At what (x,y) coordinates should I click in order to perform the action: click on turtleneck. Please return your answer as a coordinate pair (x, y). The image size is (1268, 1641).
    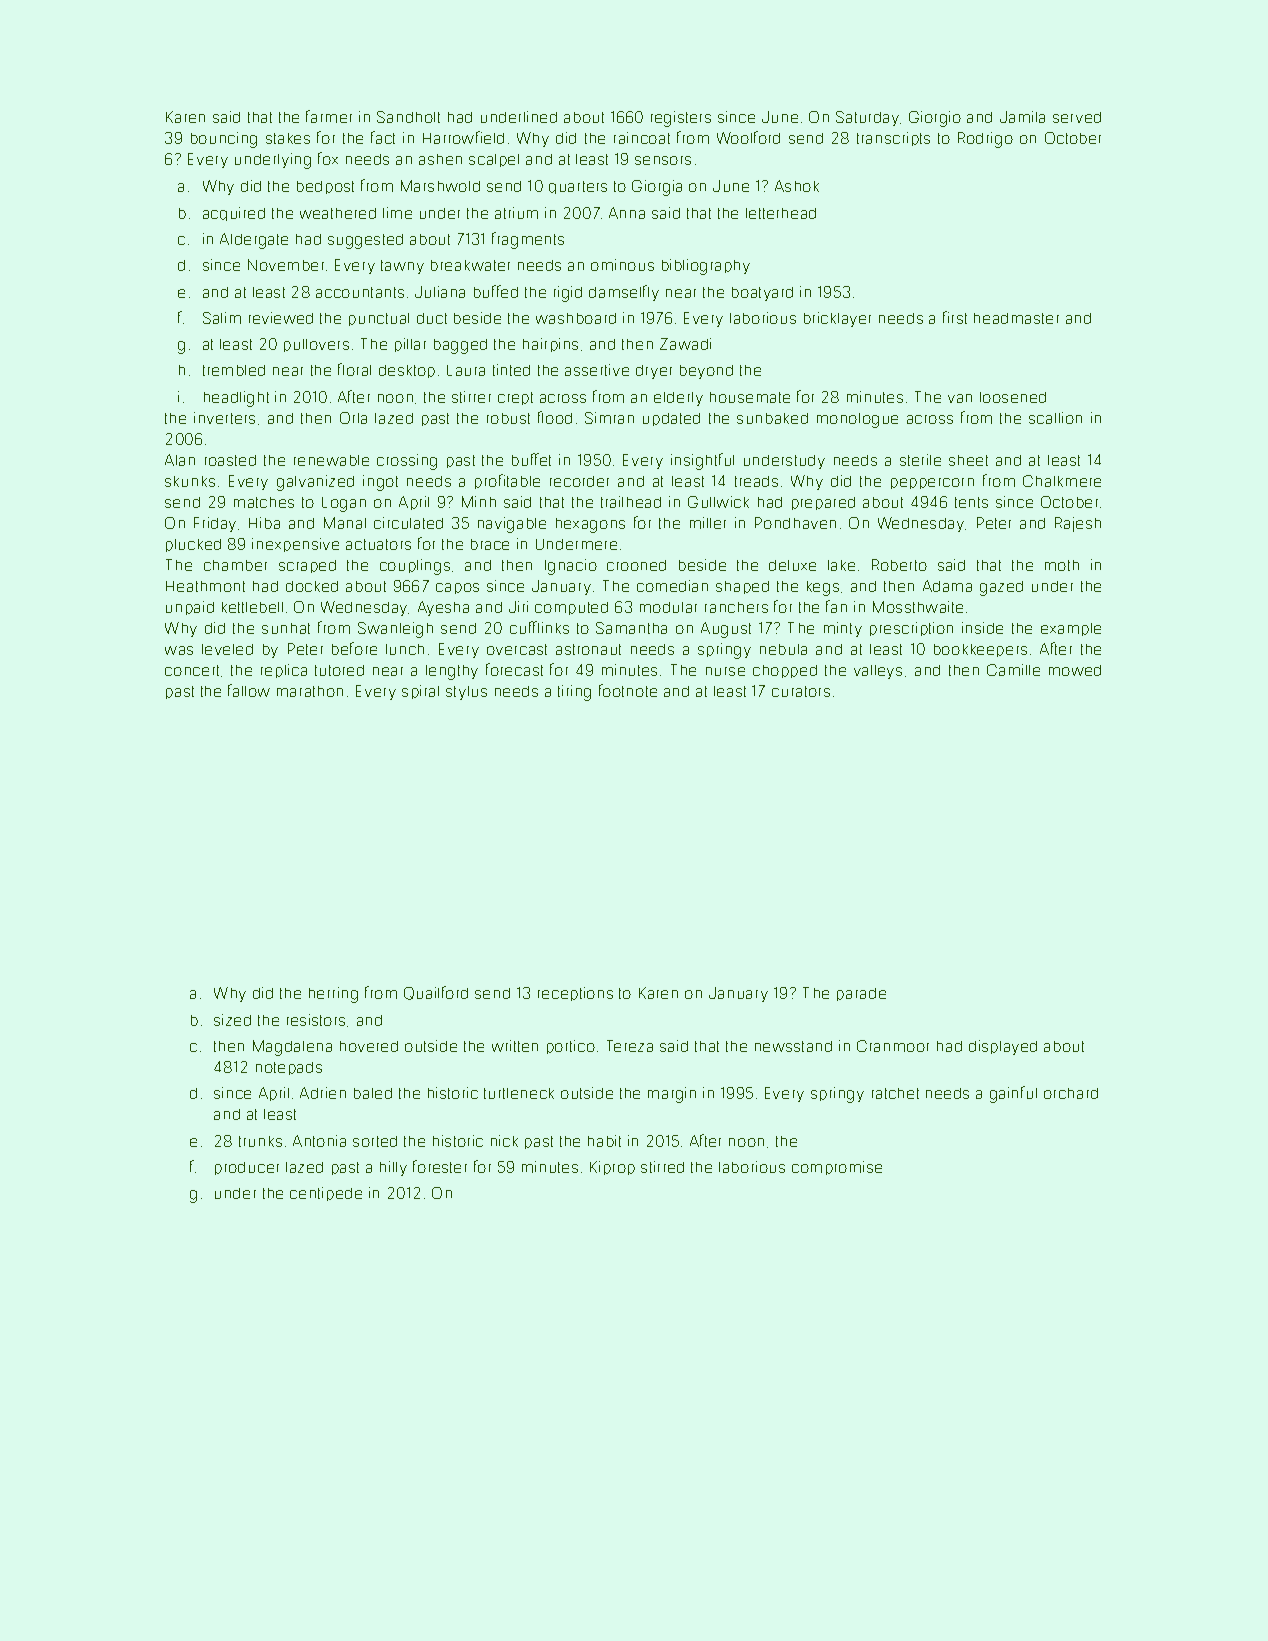
    Looking at the image, I should click on (519, 1093).
